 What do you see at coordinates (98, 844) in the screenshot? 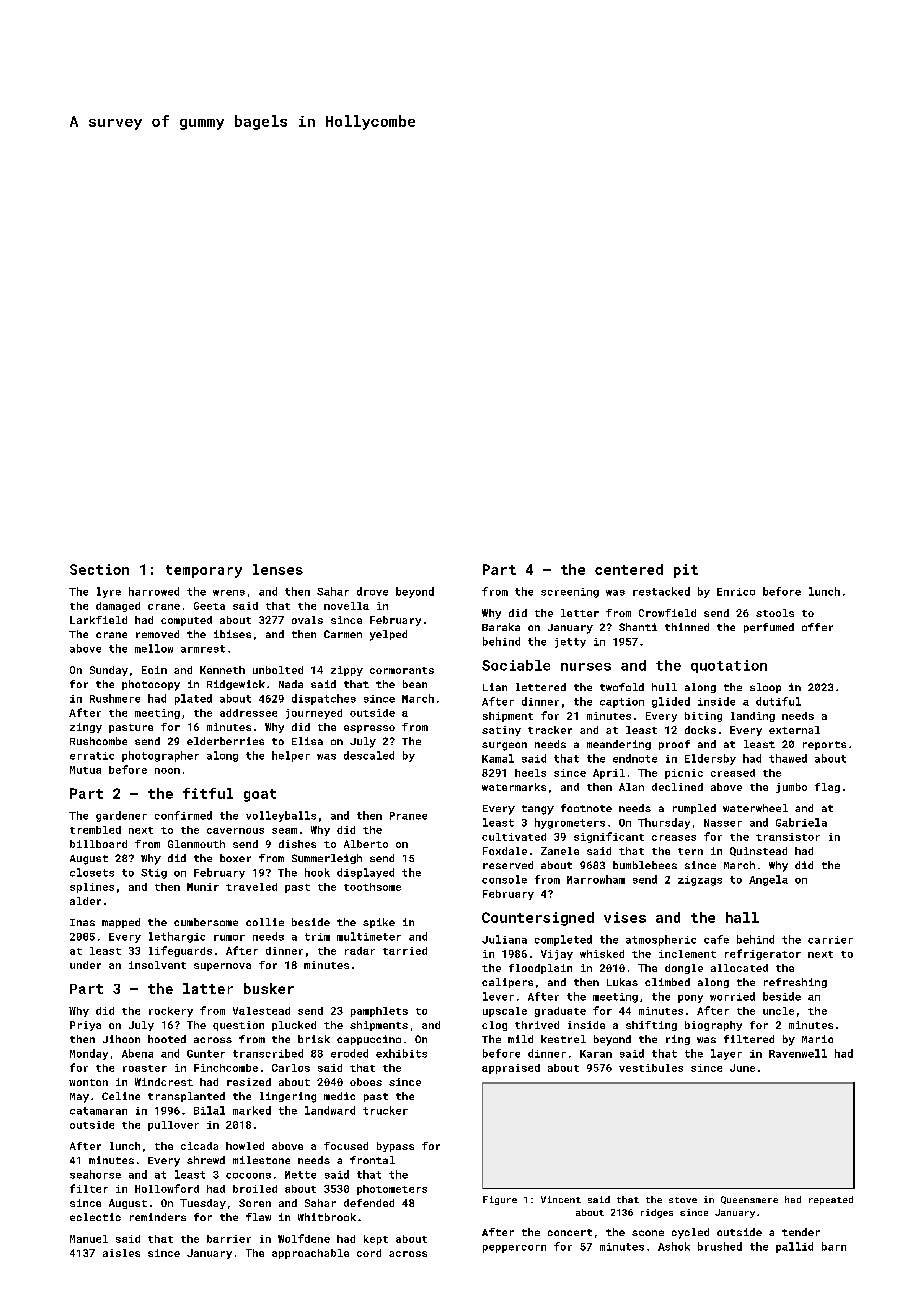
I see `billboard` at bounding box center [98, 844].
